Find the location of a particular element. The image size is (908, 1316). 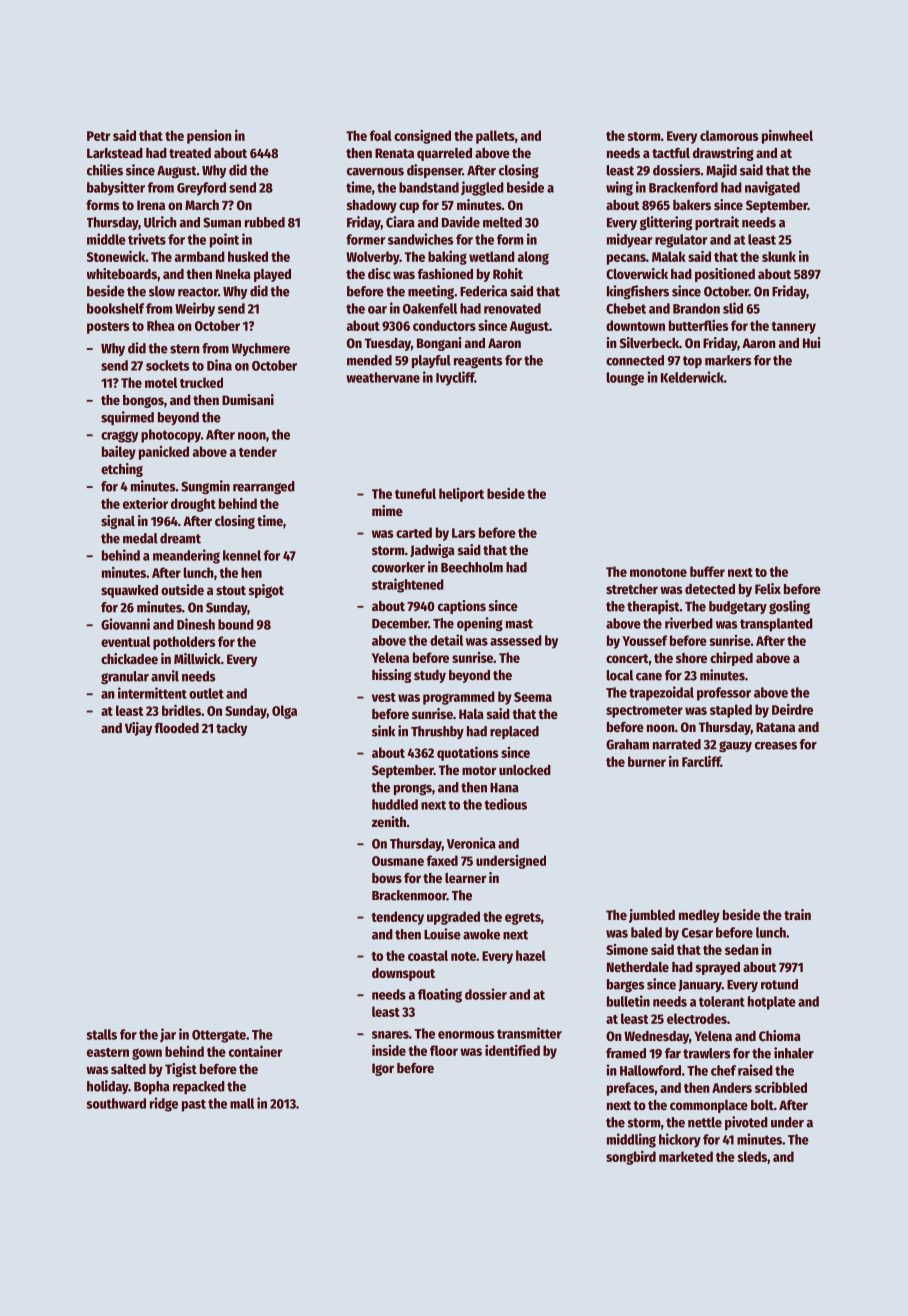

kennel is located at coordinates (242, 555).
